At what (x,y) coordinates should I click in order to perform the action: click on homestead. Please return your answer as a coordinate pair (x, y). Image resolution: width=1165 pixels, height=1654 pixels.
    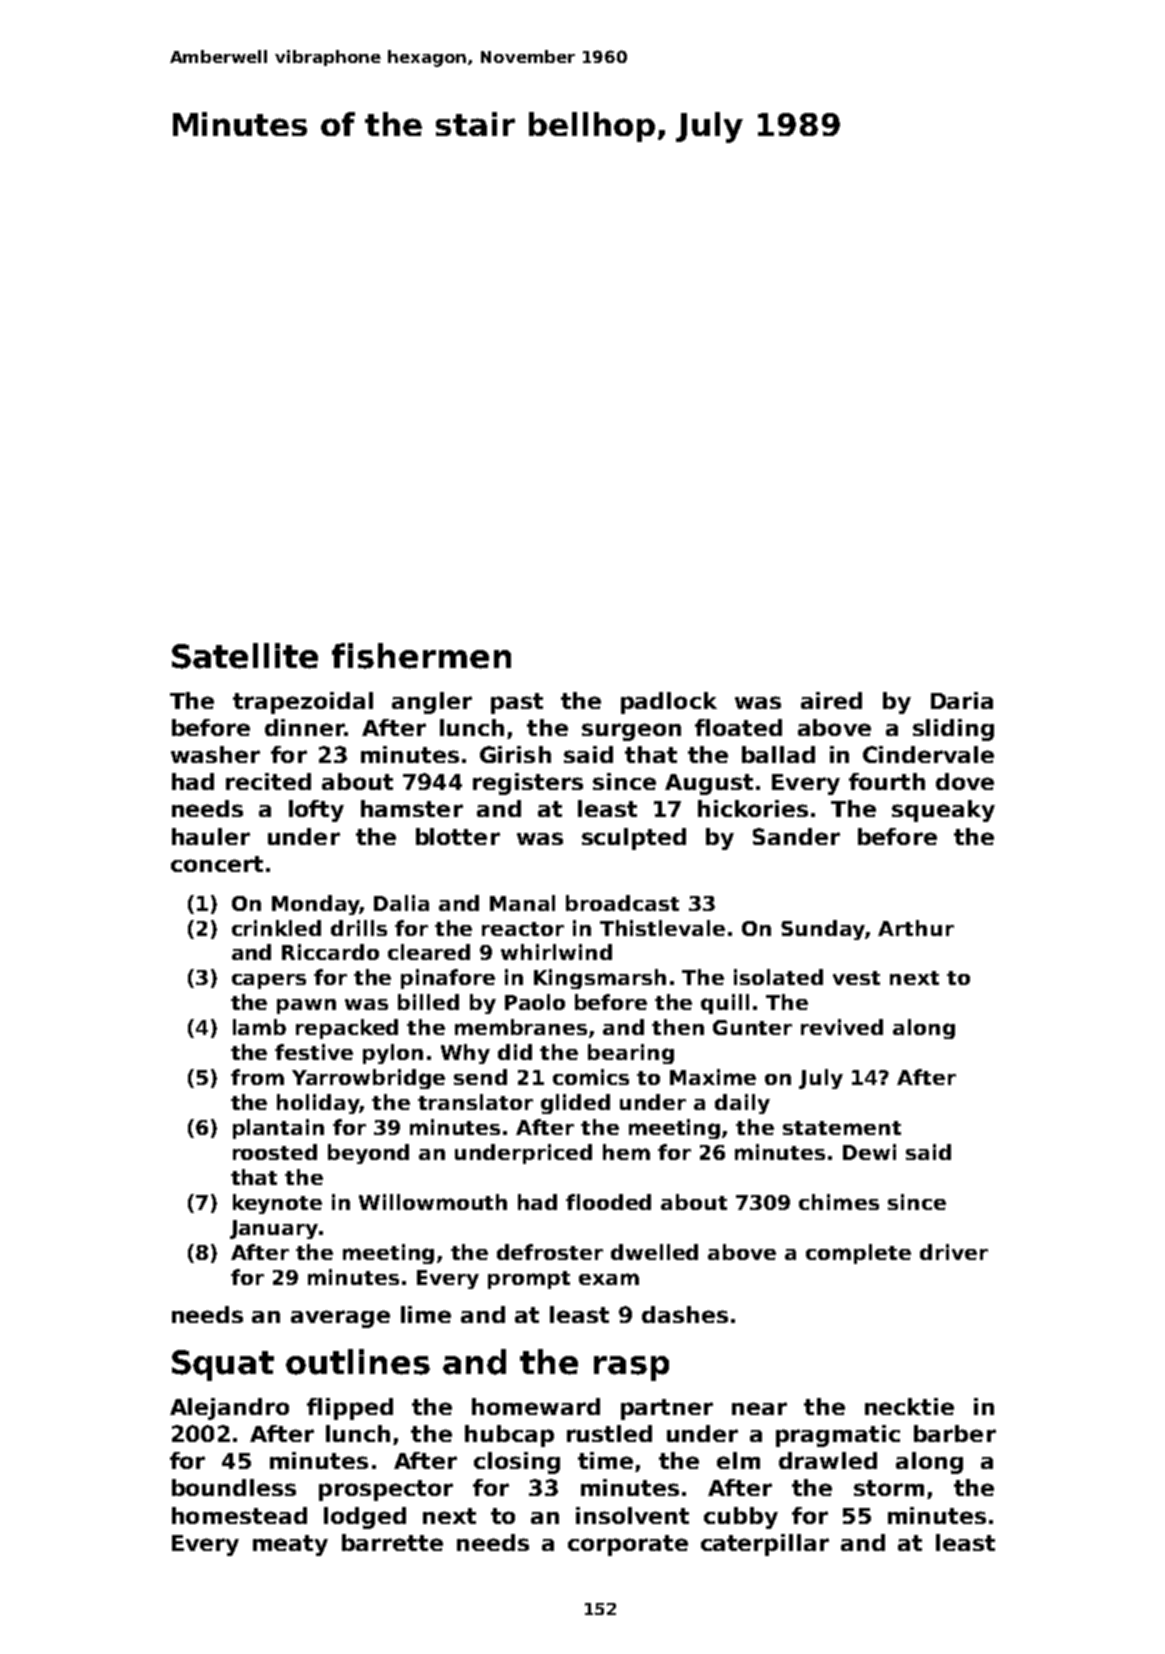
    Looking at the image, I should click on (239, 1515).
